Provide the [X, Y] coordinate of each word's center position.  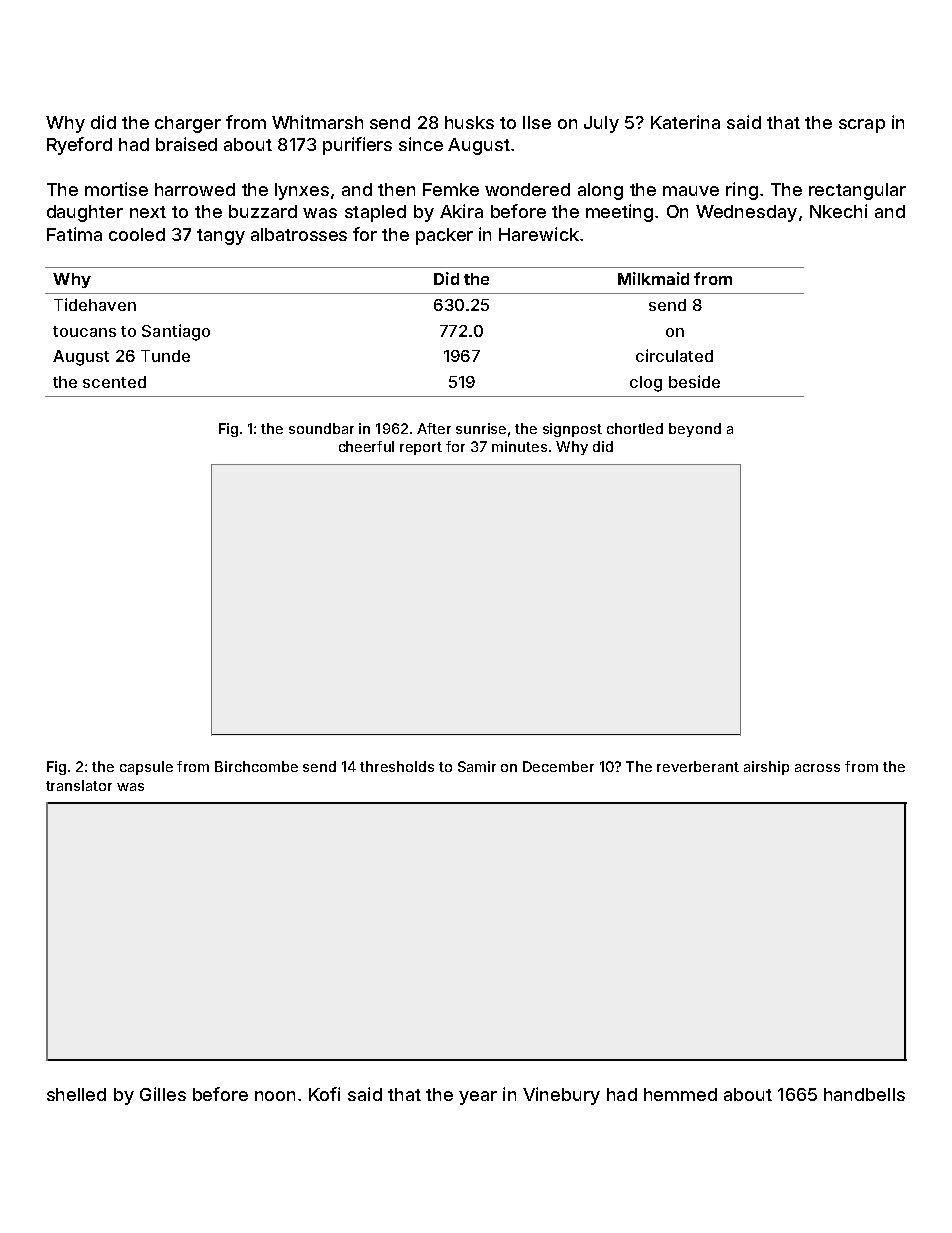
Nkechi [838, 211]
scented [114, 382]
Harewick [539, 234]
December [558, 766]
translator [79, 785]
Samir [477, 766]
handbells [864, 1094]
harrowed [195, 189]
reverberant [698, 766]
